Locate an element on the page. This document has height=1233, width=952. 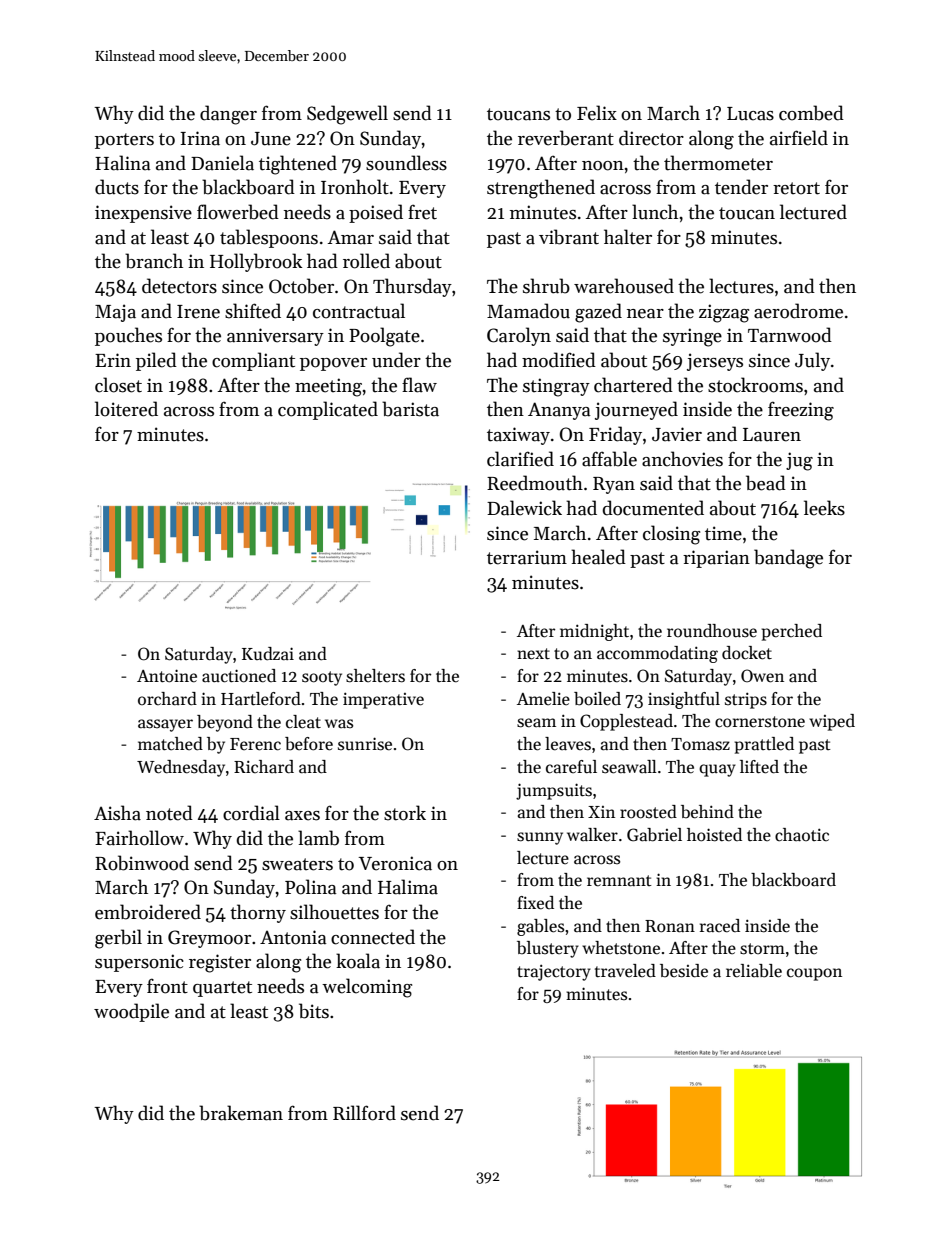
welcoming is located at coordinates (367, 988).
